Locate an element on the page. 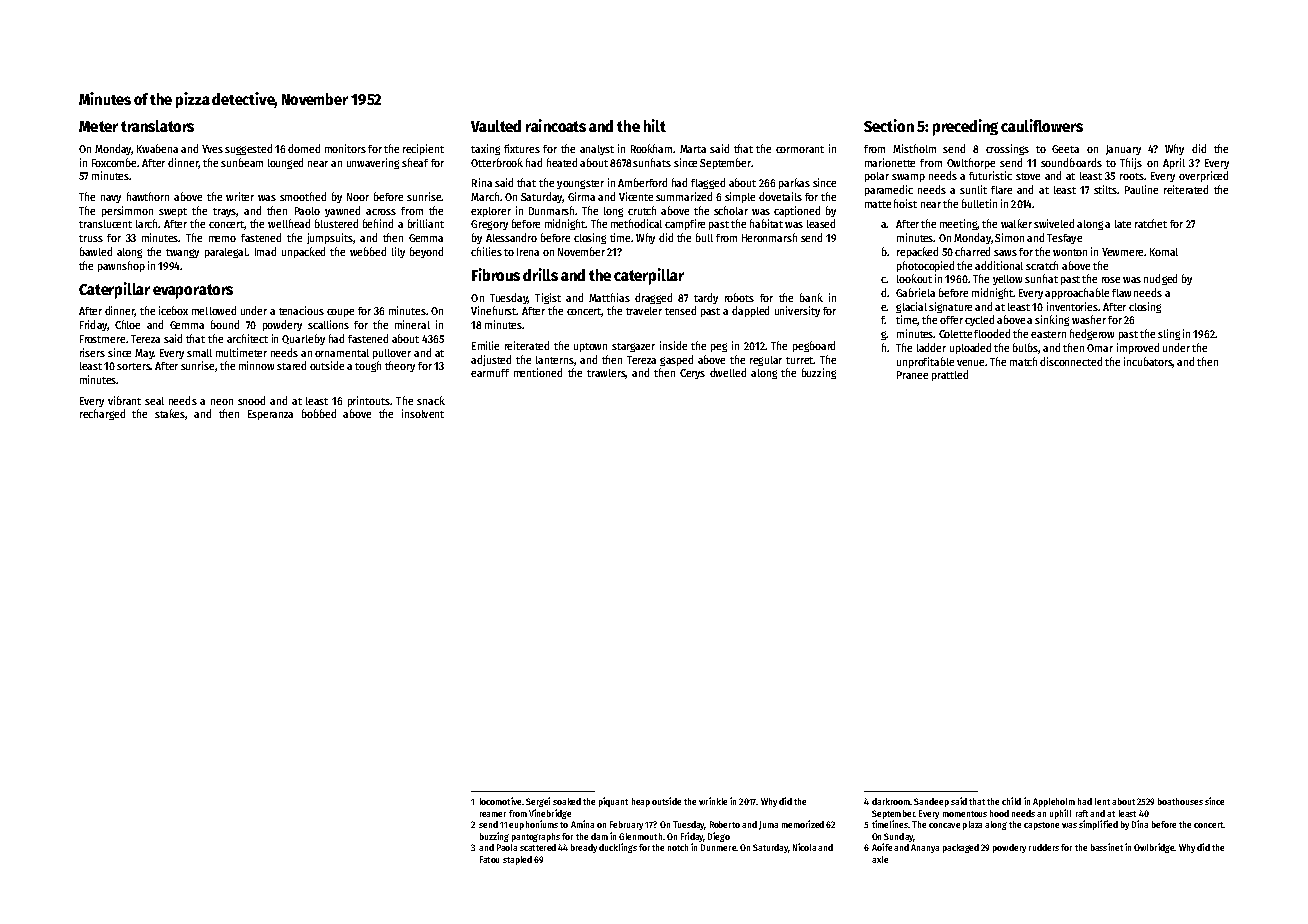 This image has height=924, width=1308. insolvent is located at coordinates (423, 413).
